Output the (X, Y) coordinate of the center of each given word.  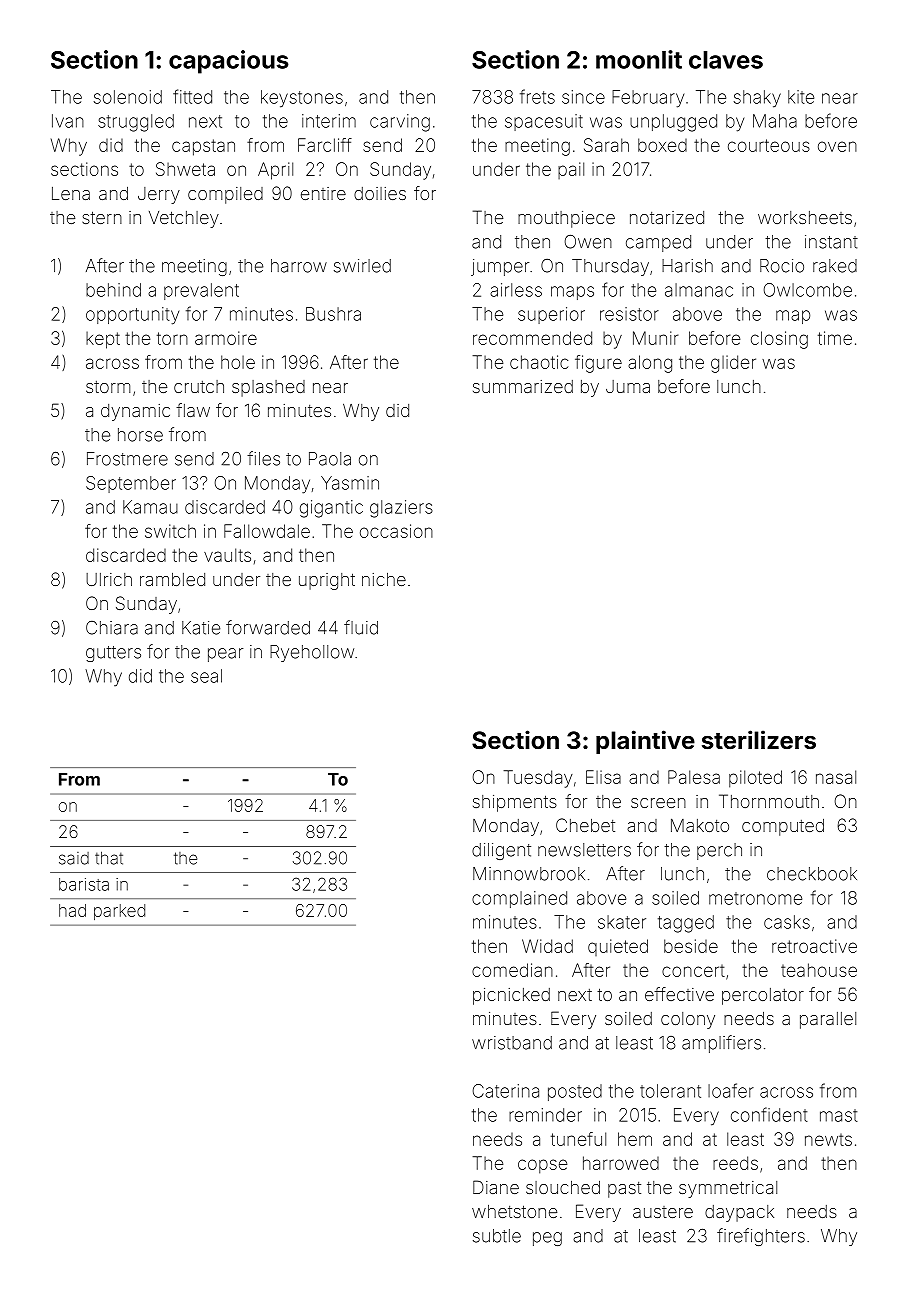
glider (733, 364)
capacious (229, 62)
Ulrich (109, 579)
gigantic (331, 509)
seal (206, 676)
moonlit (639, 59)
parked (119, 912)
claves (726, 60)
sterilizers (759, 739)
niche (384, 579)
